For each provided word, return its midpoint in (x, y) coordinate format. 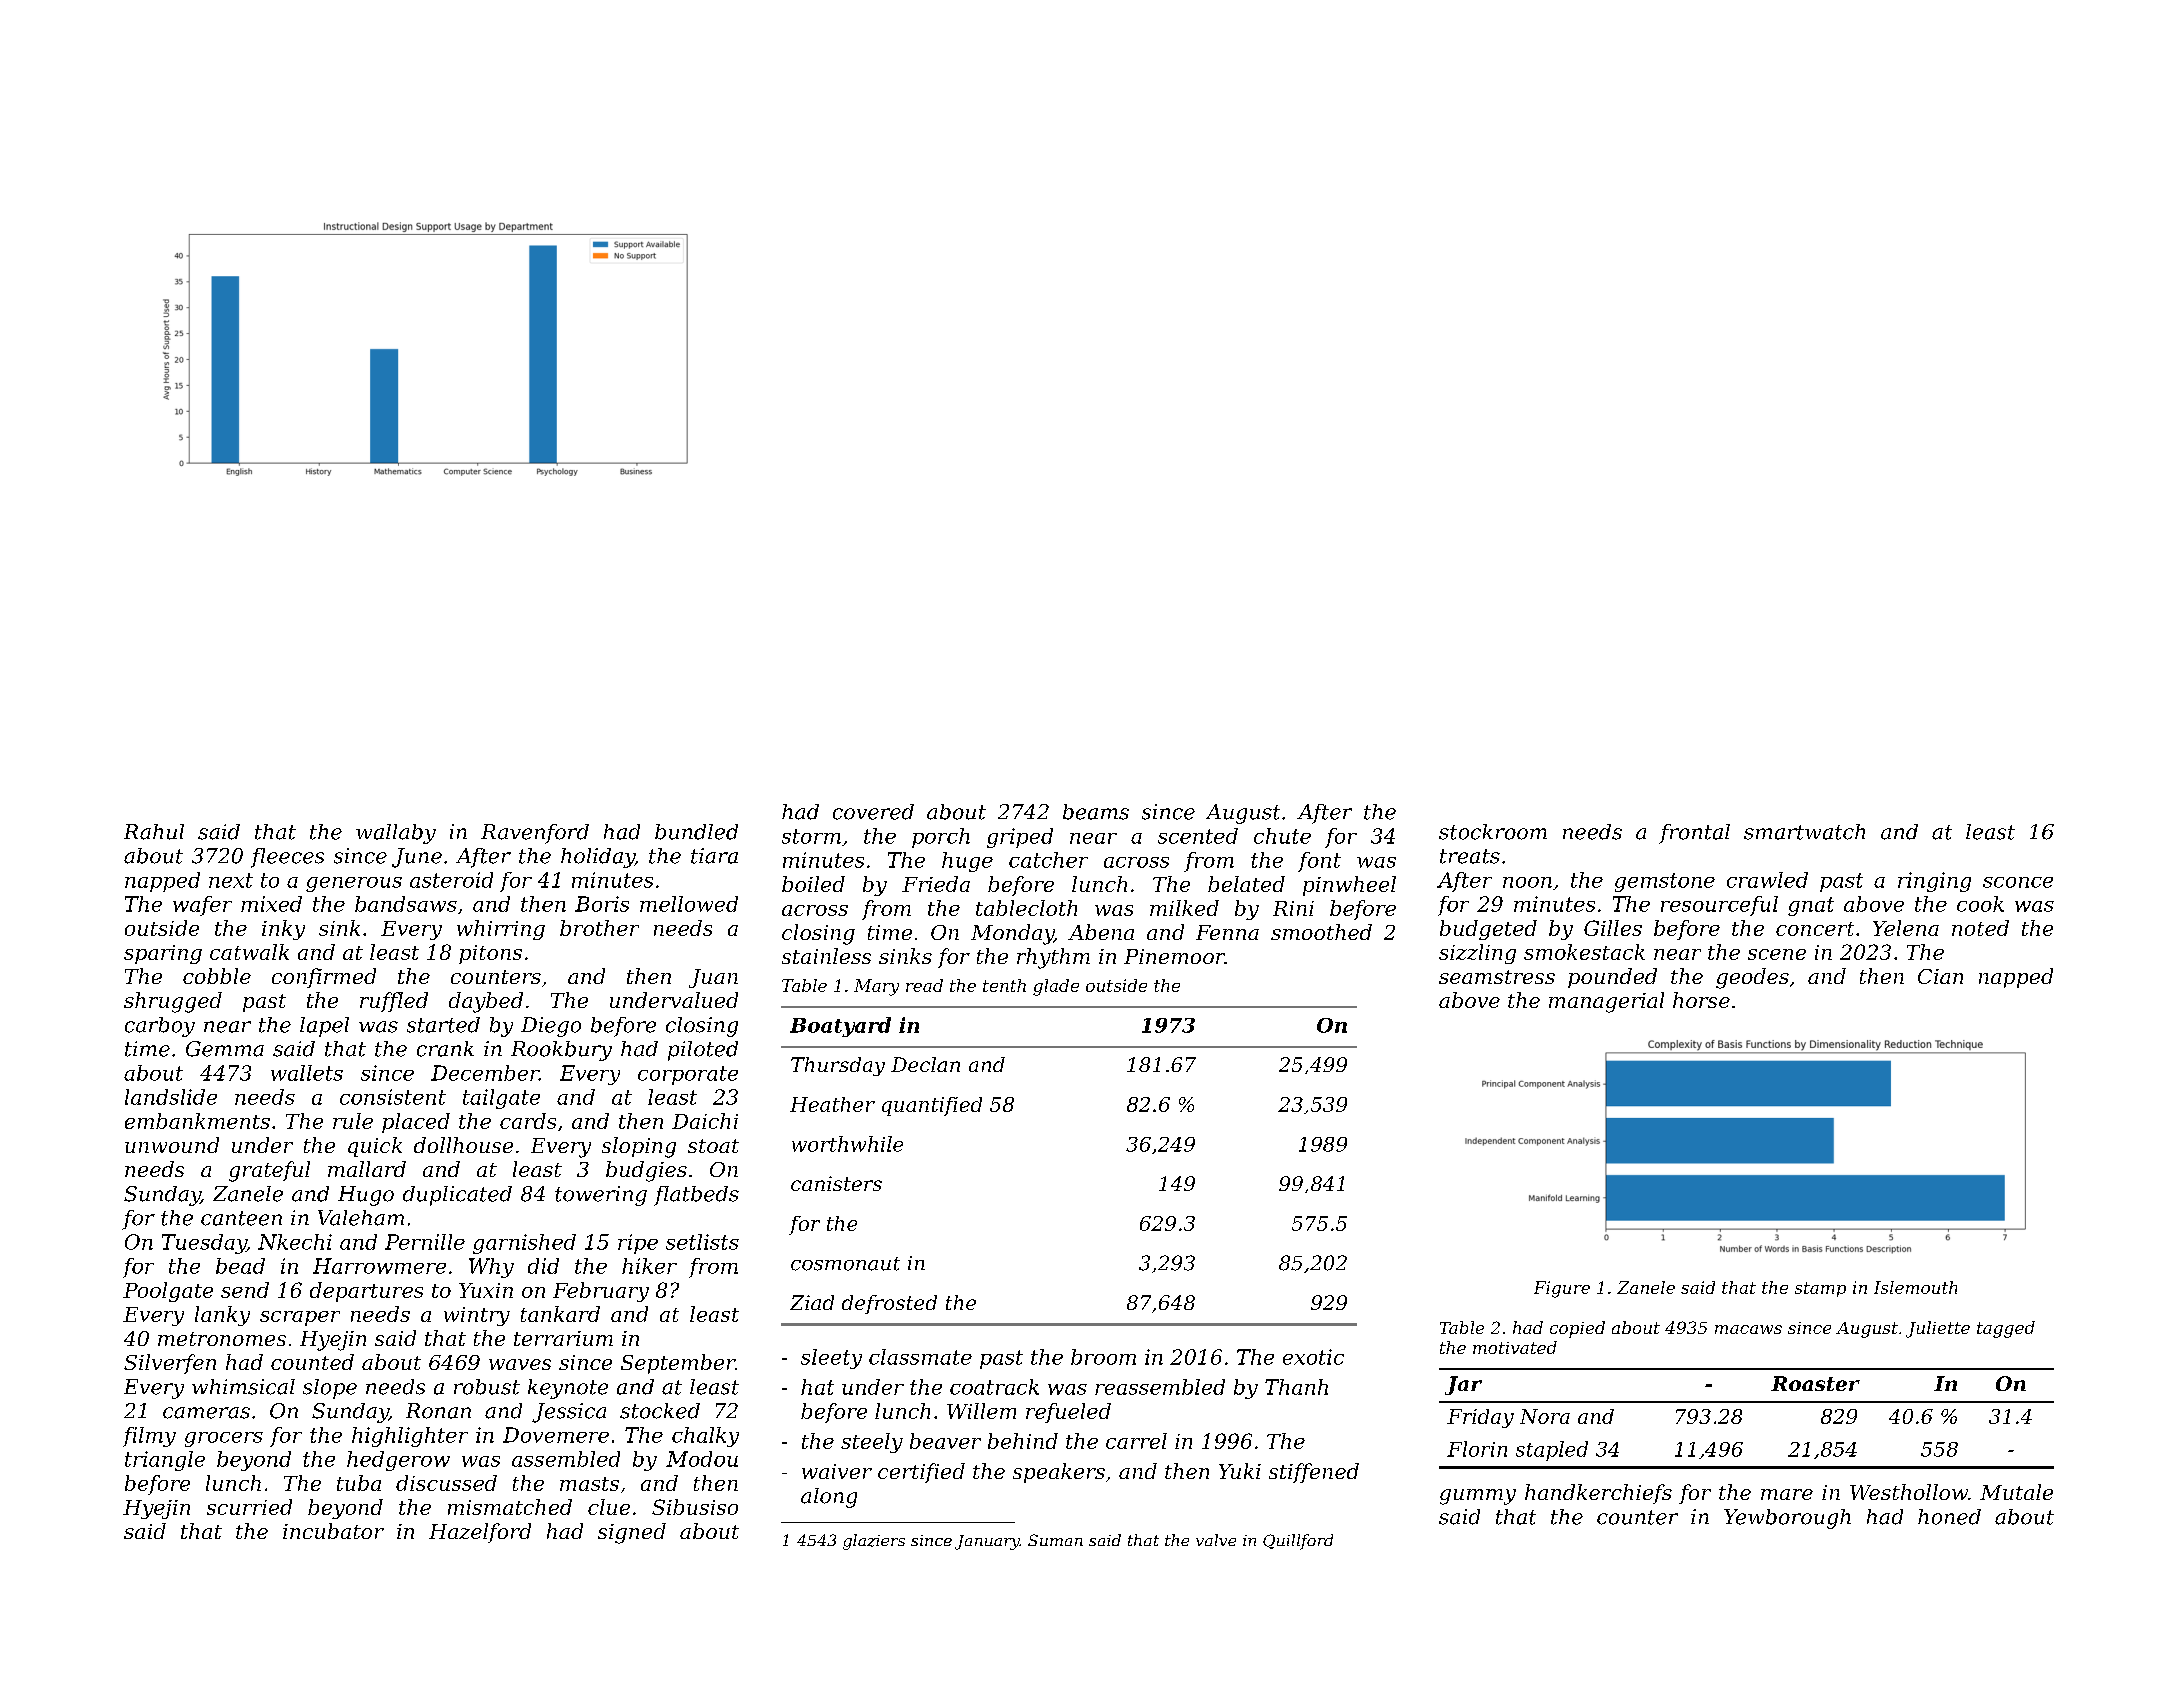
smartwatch (1804, 832)
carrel (1136, 1441)
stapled (1552, 1451)
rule (353, 1121)
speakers (1059, 1473)
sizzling (1477, 954)
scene (1777, 954)
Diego (551, 1027)
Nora (1545, 1416)
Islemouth (1915, 1287)
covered (873, 812)
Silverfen (170, 1364)
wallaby (396, 834)
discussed (446, 1483)
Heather (832, 1104)
